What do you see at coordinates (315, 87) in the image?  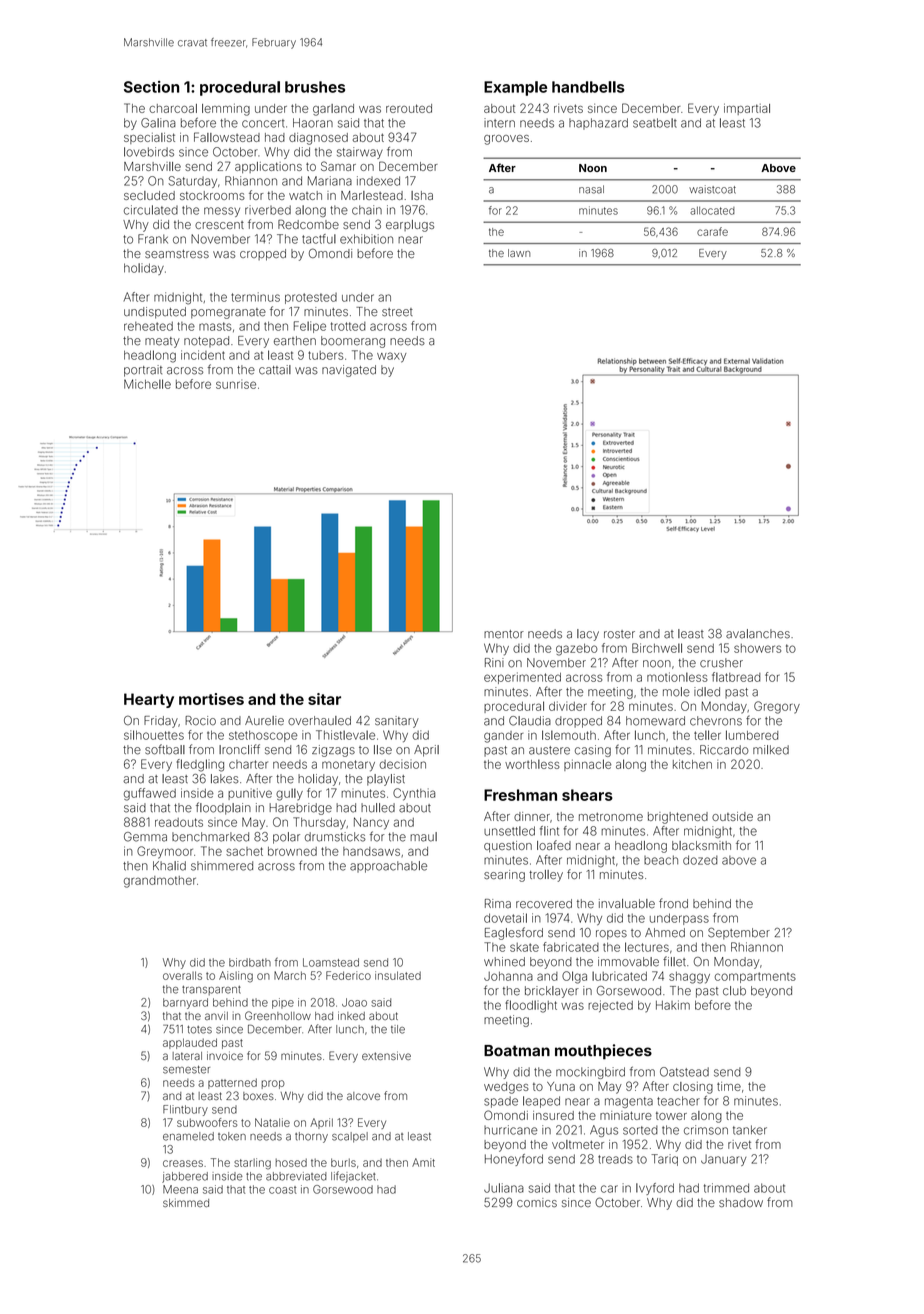 I see `brushes` at bounding box center [315, 87].
